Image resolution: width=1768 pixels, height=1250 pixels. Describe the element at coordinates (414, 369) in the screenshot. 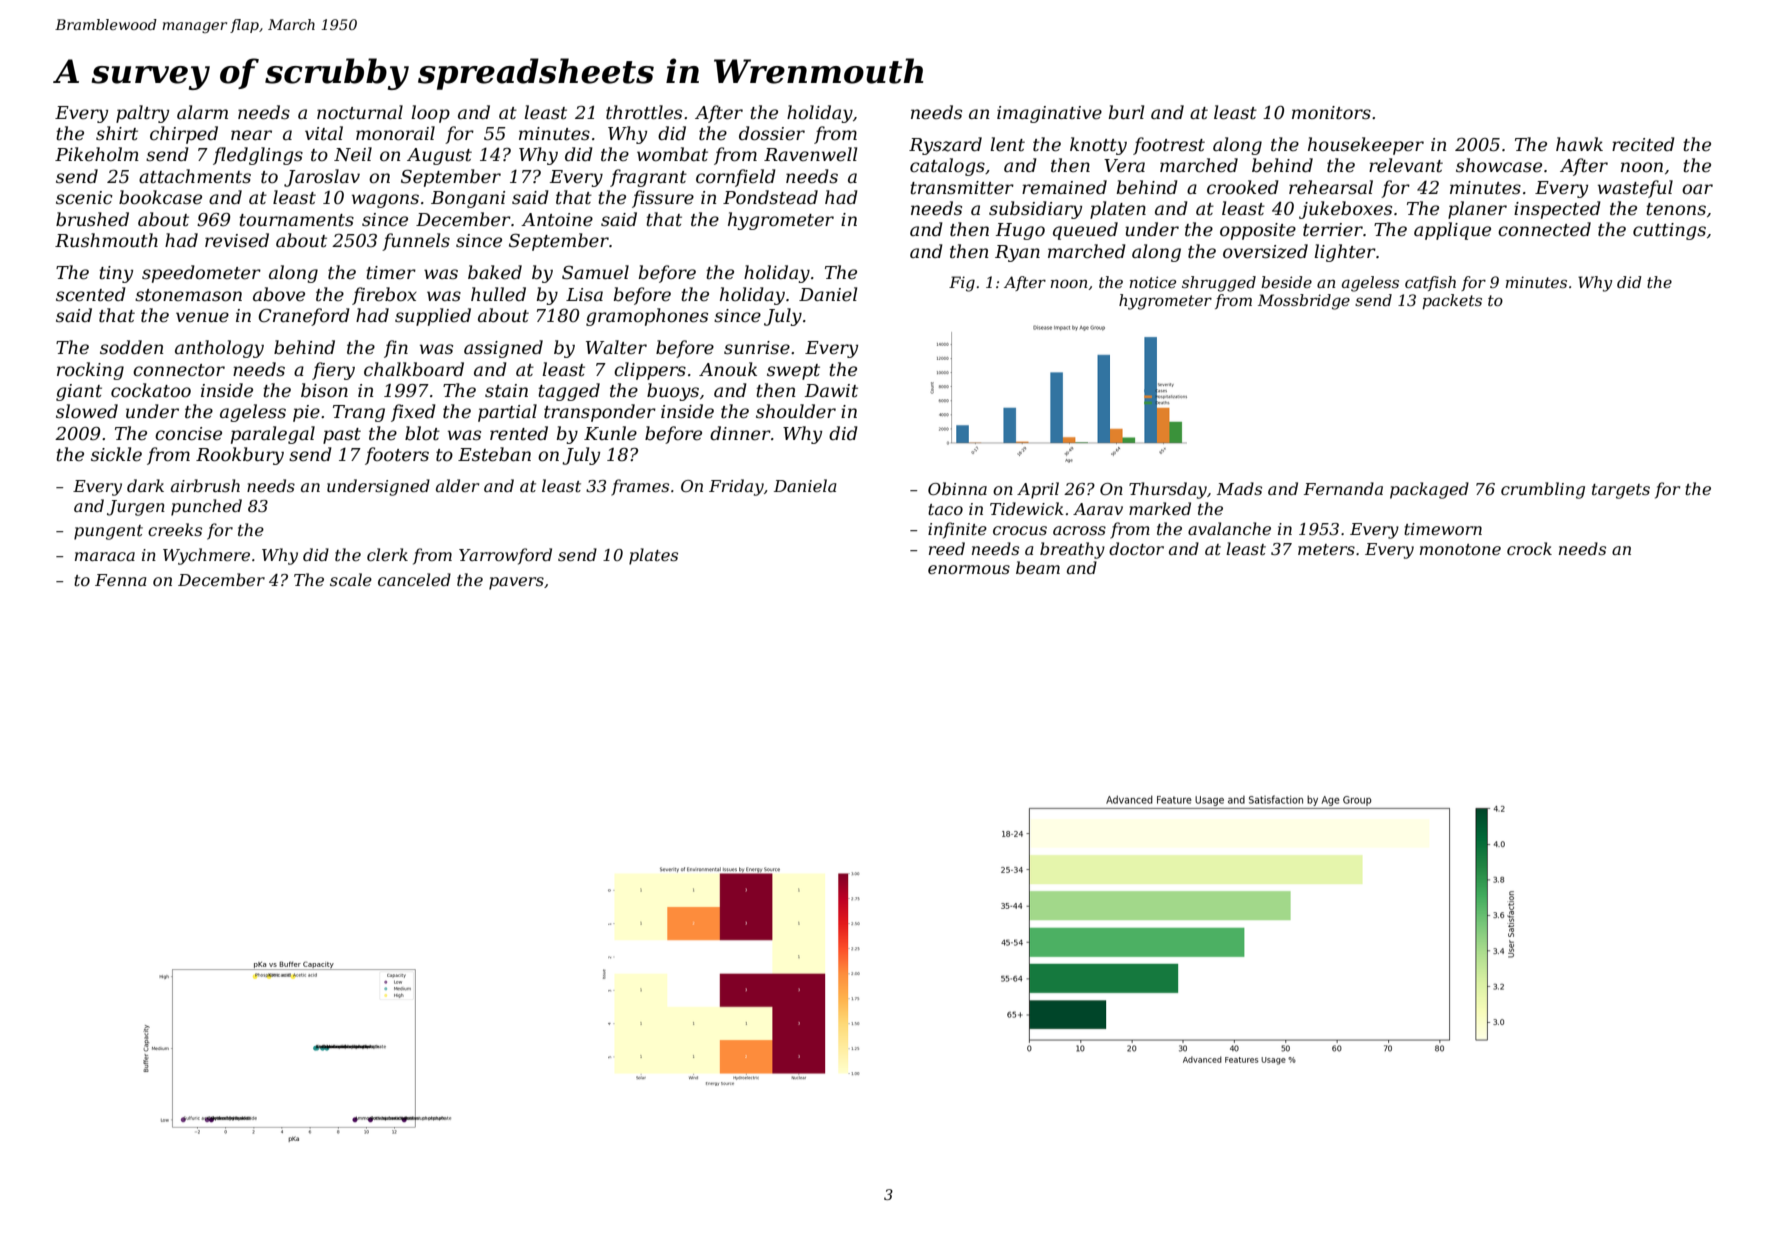

I see `chalkboard` at that location.
